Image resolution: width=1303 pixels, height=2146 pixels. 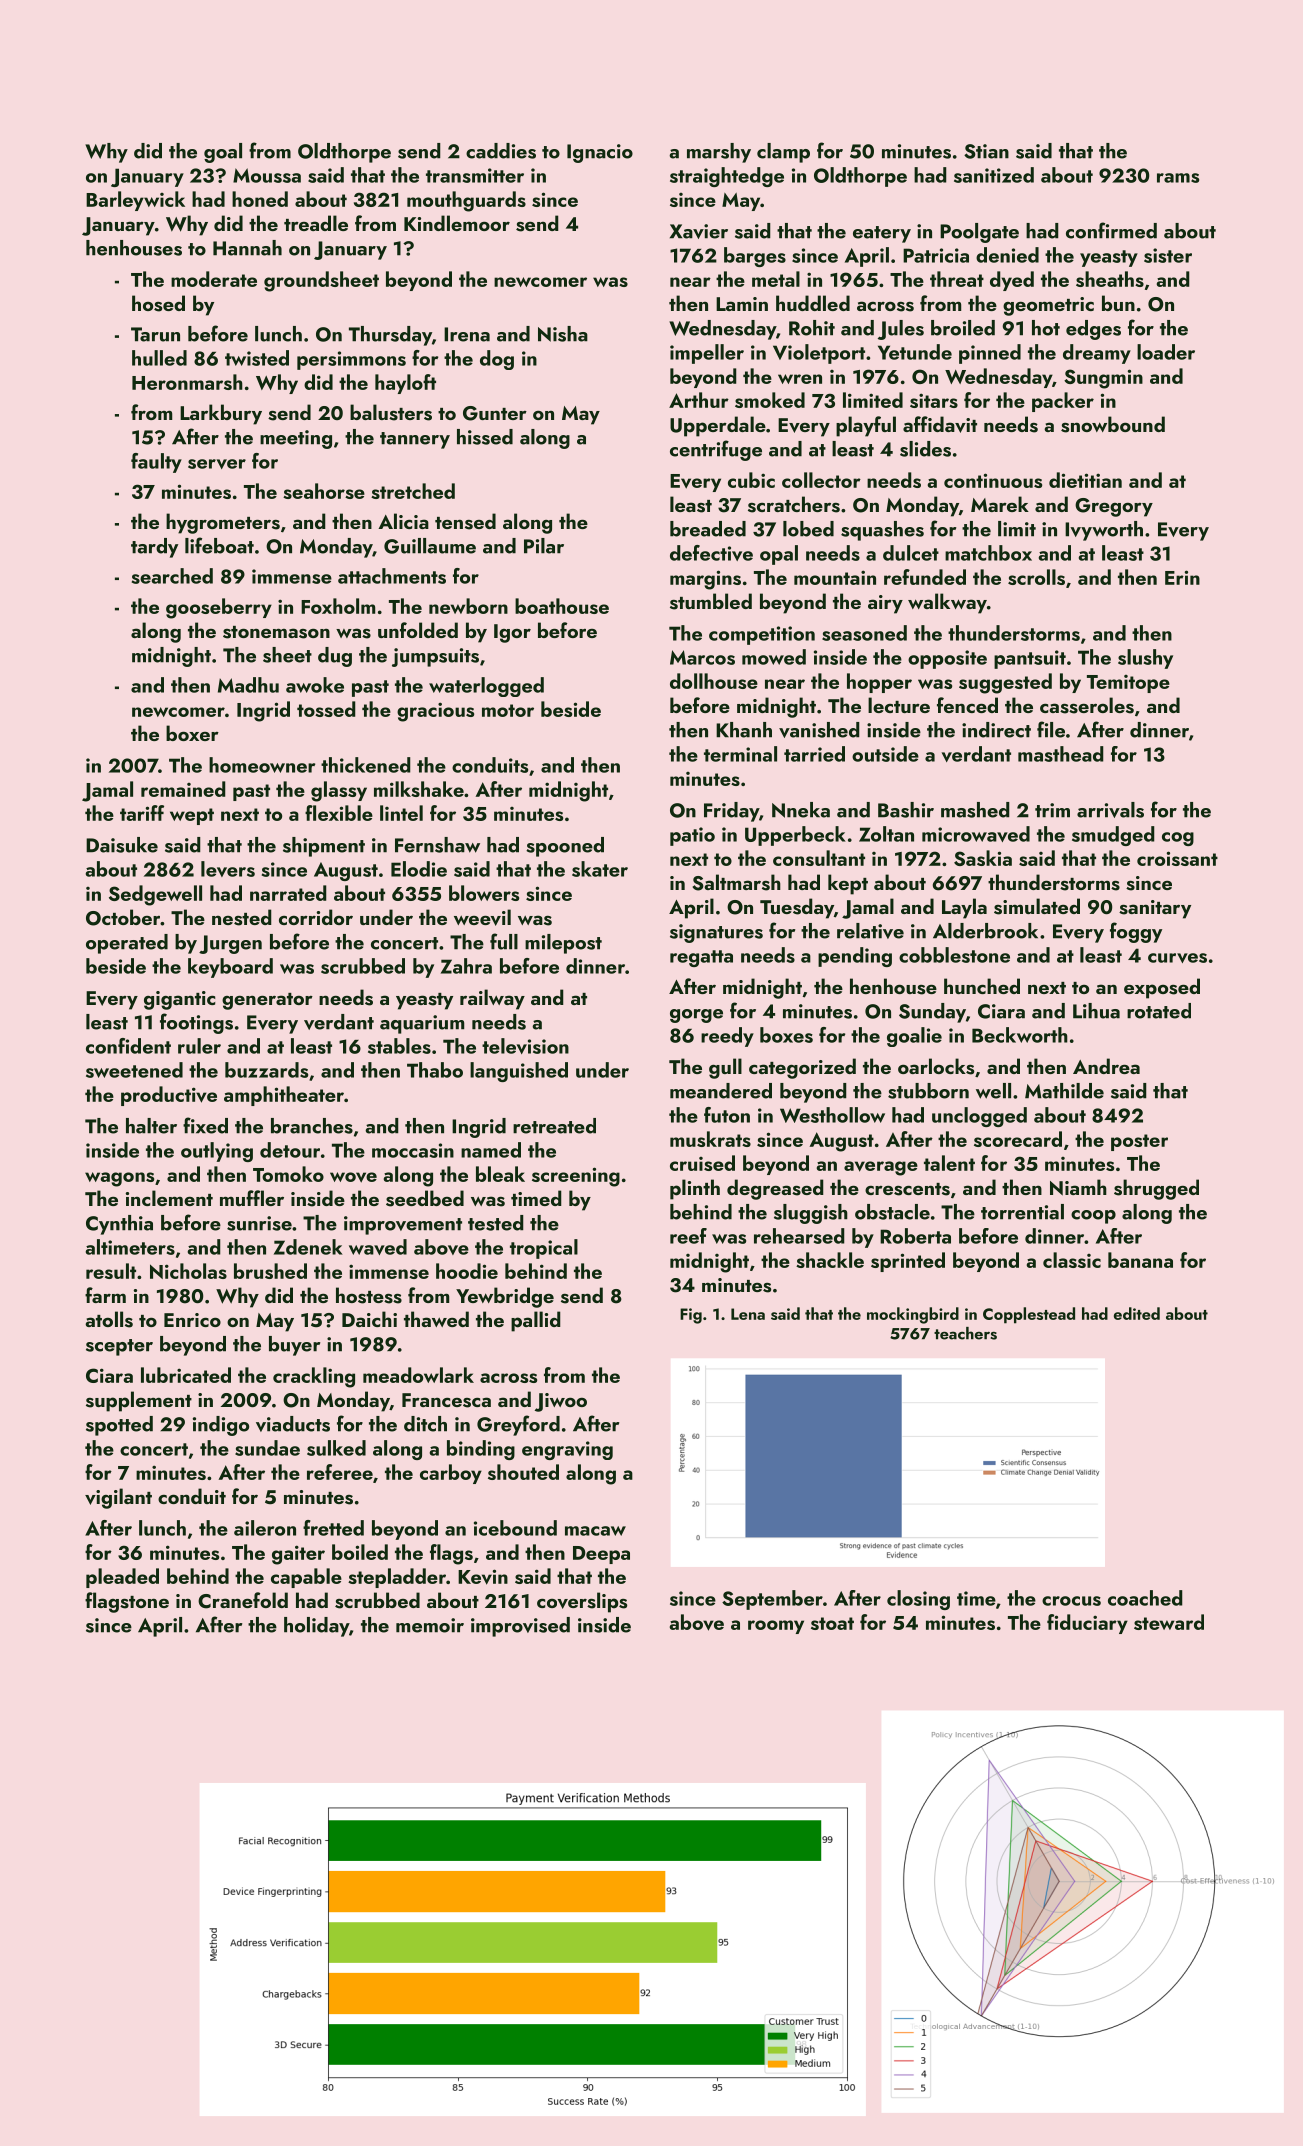 What do you see at coordinates (501, 151) in the document?
I see `caddies` at bounding box center [501, 151].
